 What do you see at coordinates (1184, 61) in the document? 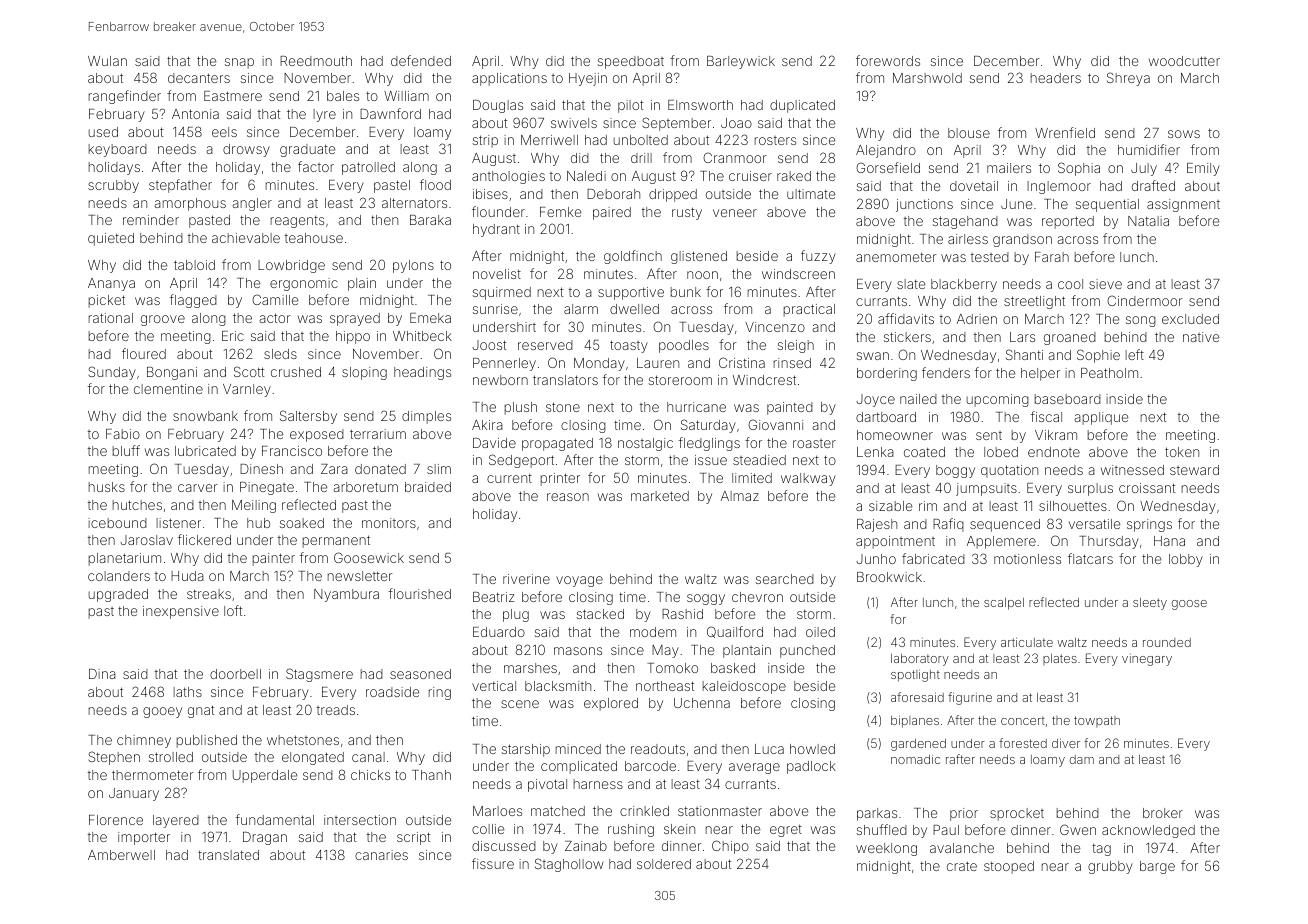
I see `woodcutter` at bounding box center [1184, 61].
